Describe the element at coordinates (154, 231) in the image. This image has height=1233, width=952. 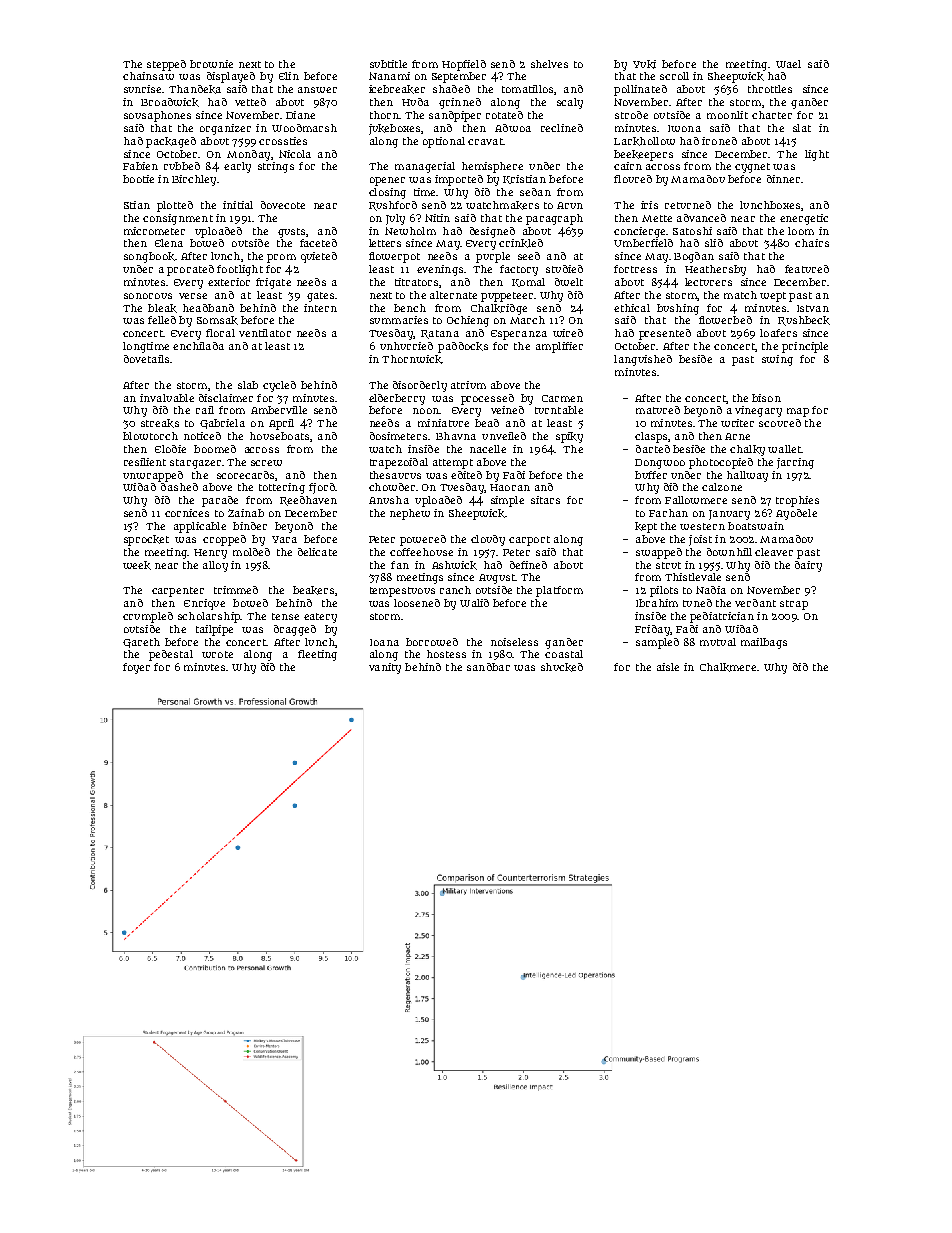
I see `micrometer` at that location.
